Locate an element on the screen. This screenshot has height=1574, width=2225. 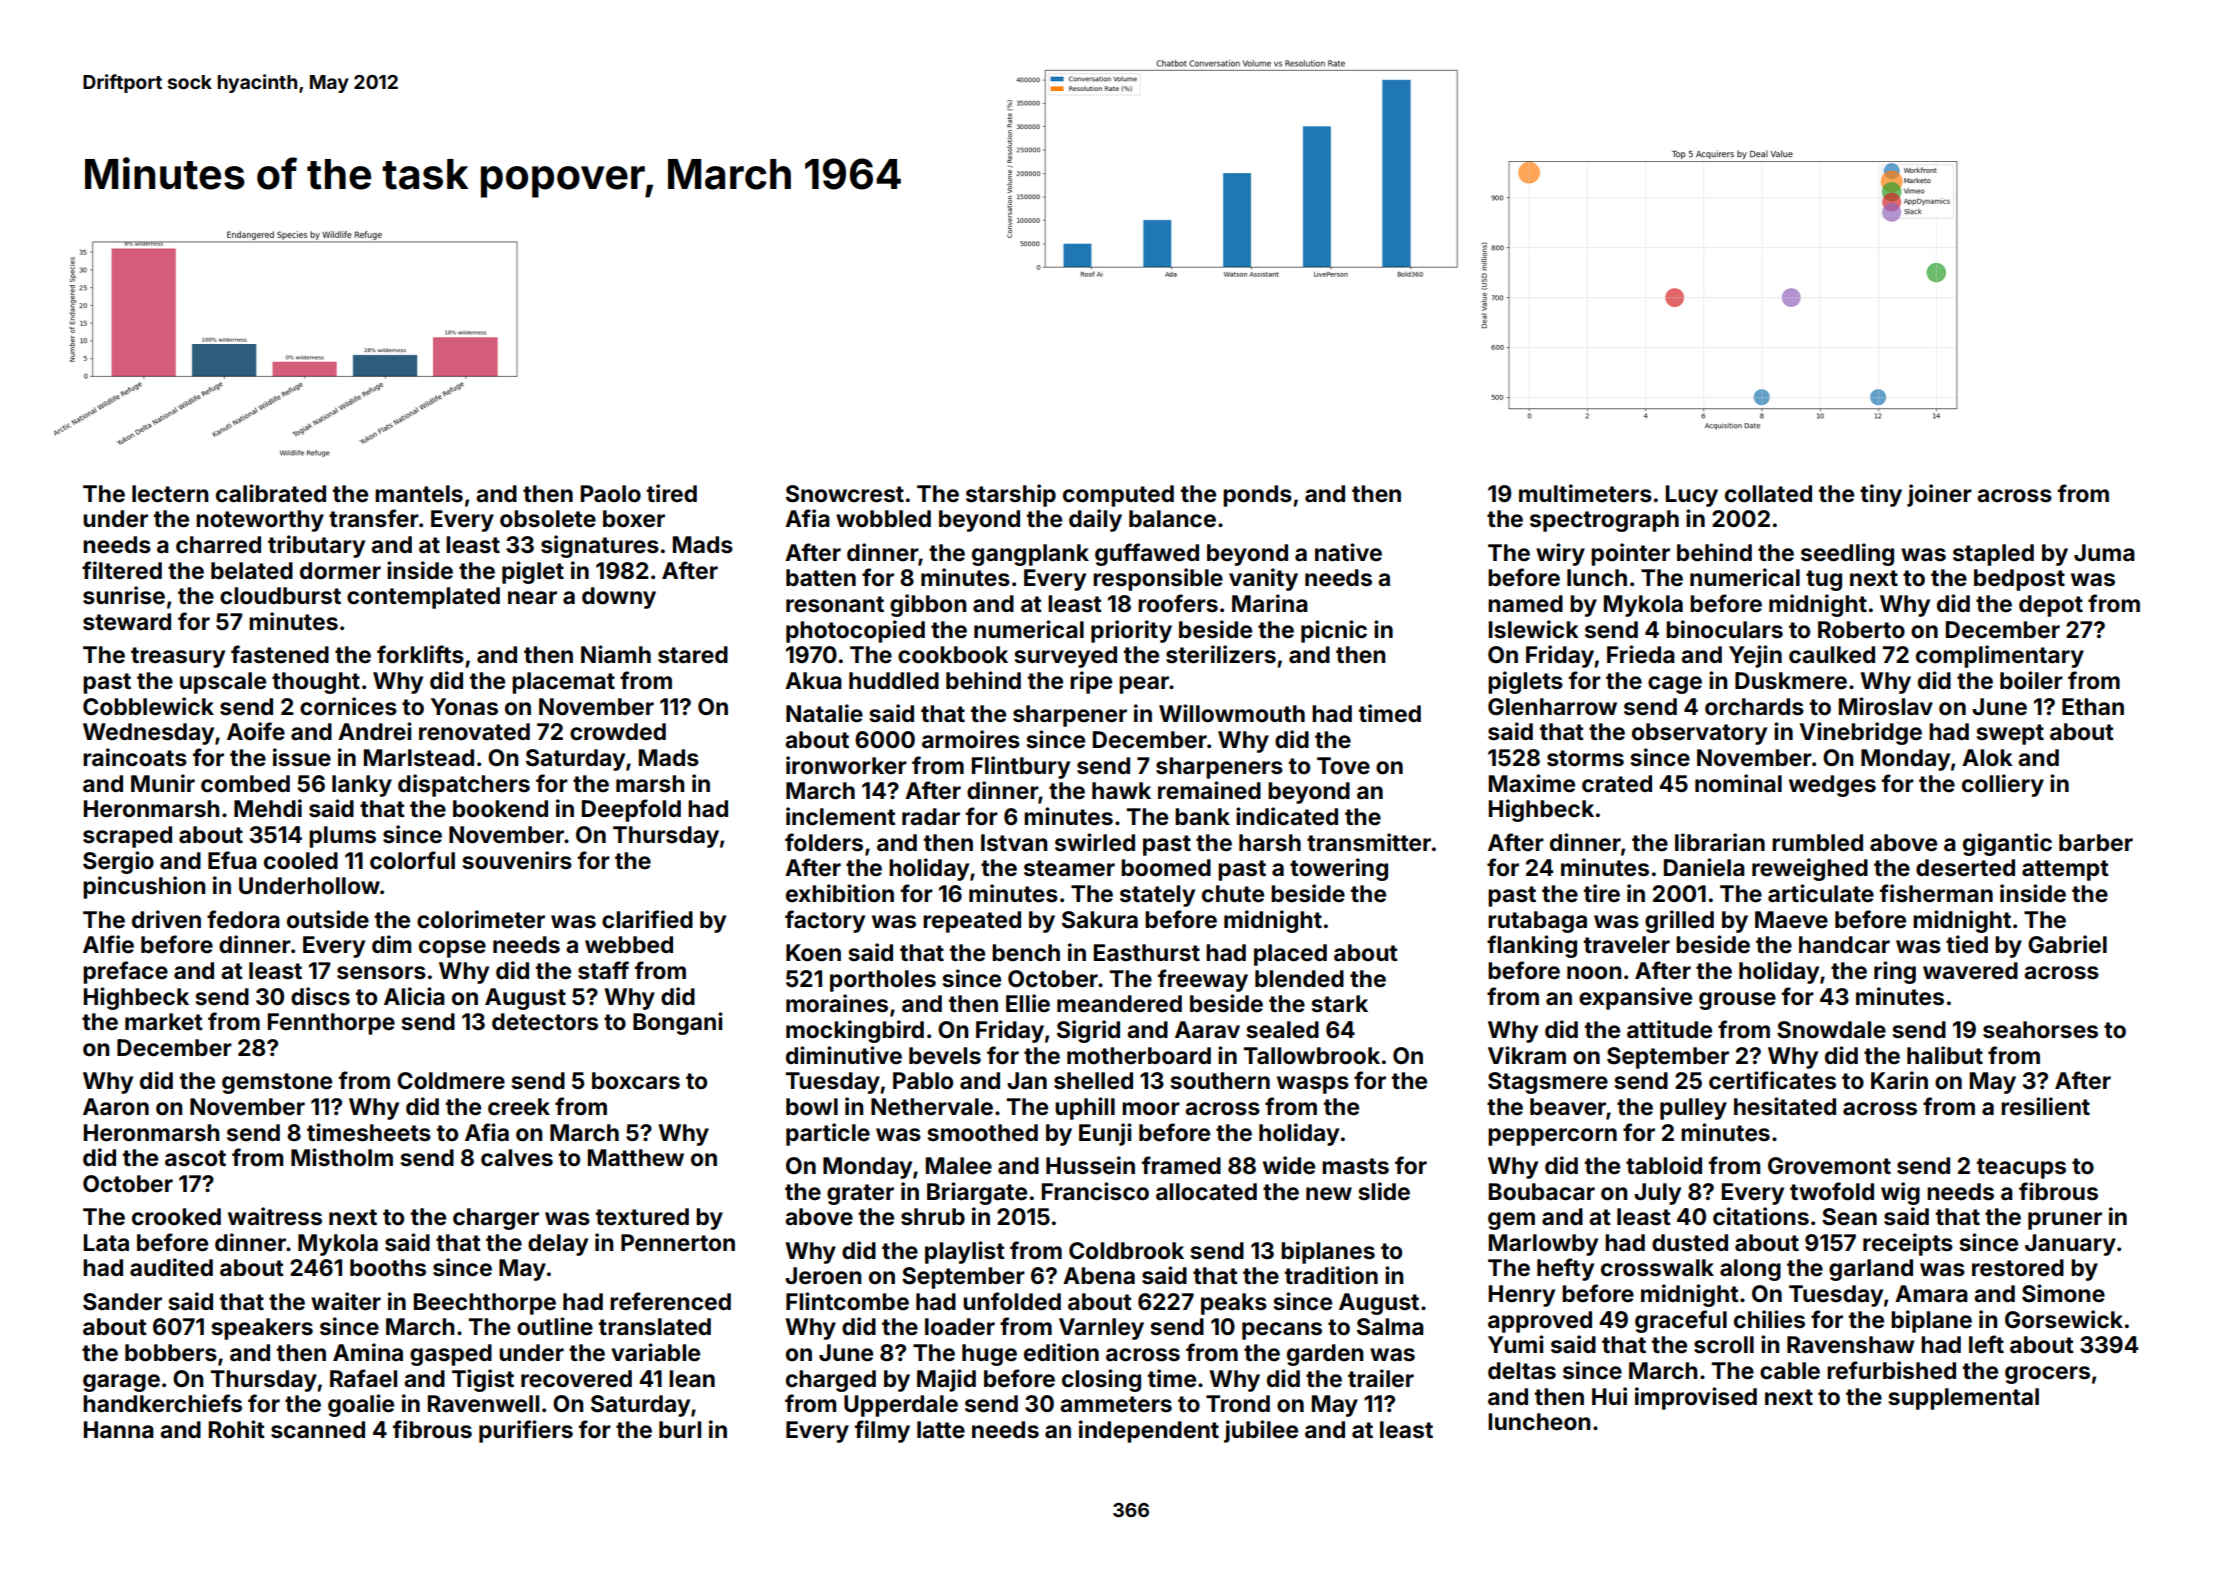
Glenharrow is located at coordinates (1552, 707).
